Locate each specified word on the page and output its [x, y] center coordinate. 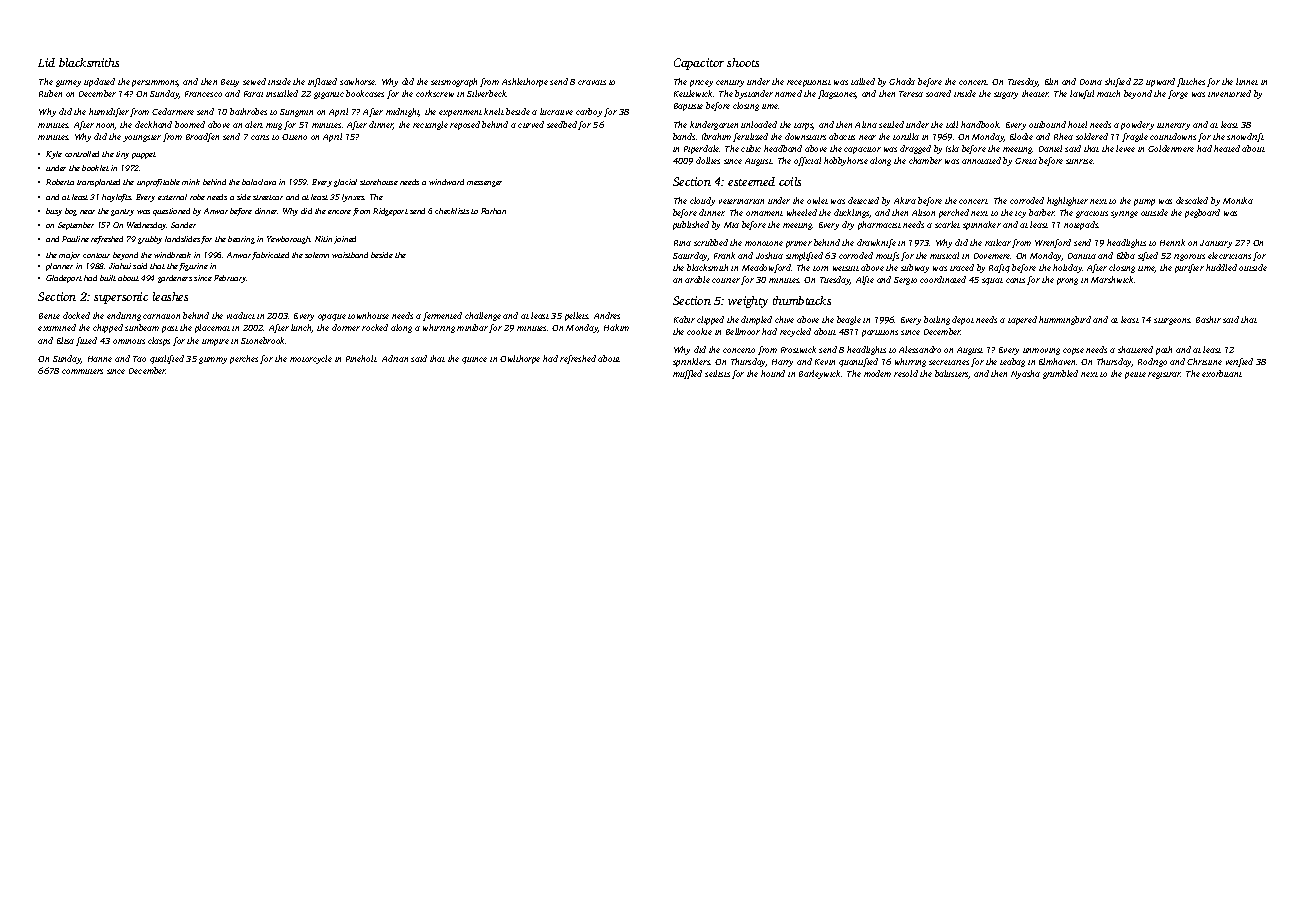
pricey [701, 83]
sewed [254, 81]
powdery [1137, 125]
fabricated [270, 256]
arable [697, 279]
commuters [82, 371]
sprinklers [691, 362]
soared [938, 93]
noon [105, 126]
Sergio [905, 281]
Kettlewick [693, 93]
